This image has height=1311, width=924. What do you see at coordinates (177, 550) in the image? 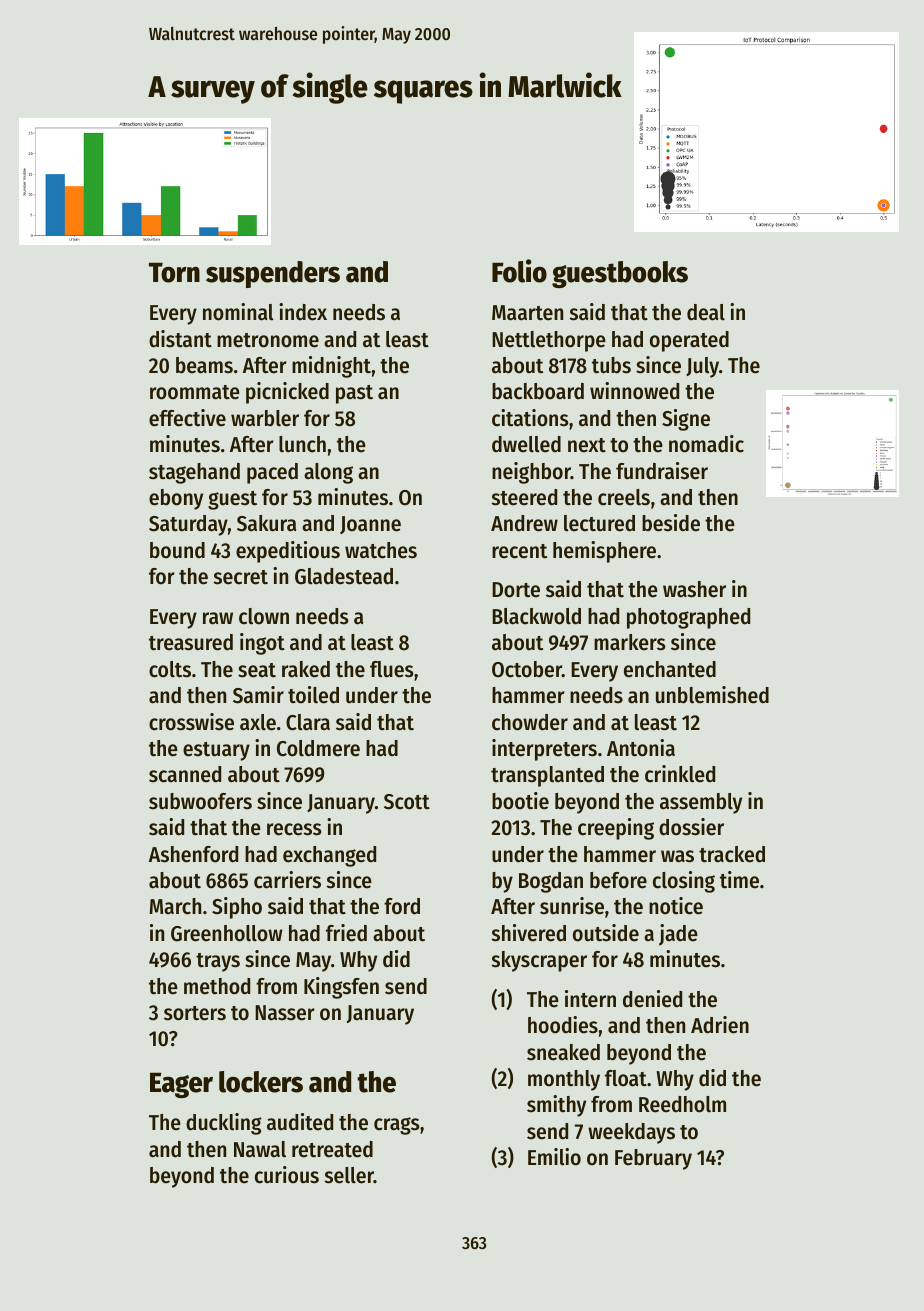
I see `bound` at bounding box center [177, 550].
